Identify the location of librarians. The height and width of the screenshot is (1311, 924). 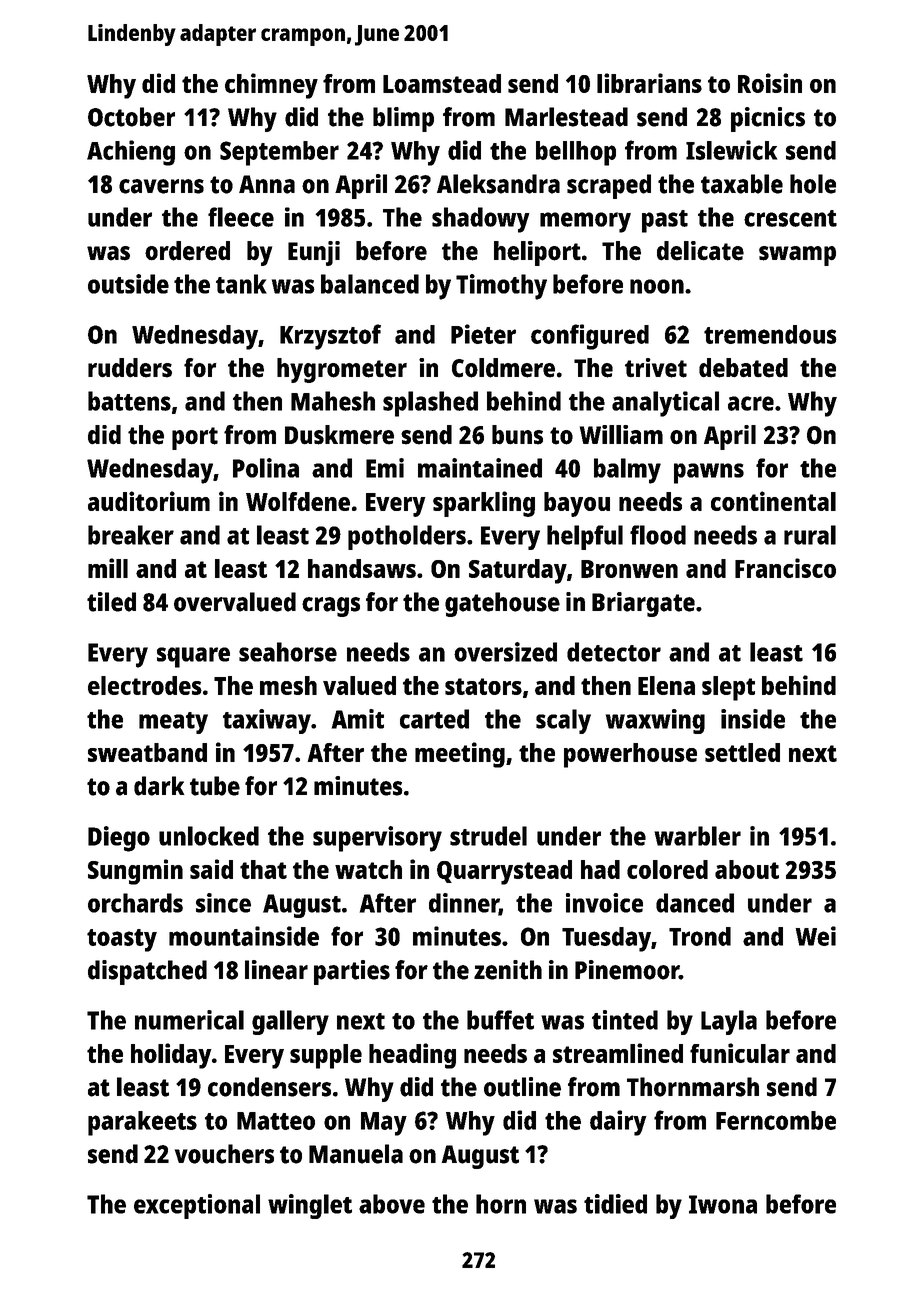
(649, 83).
